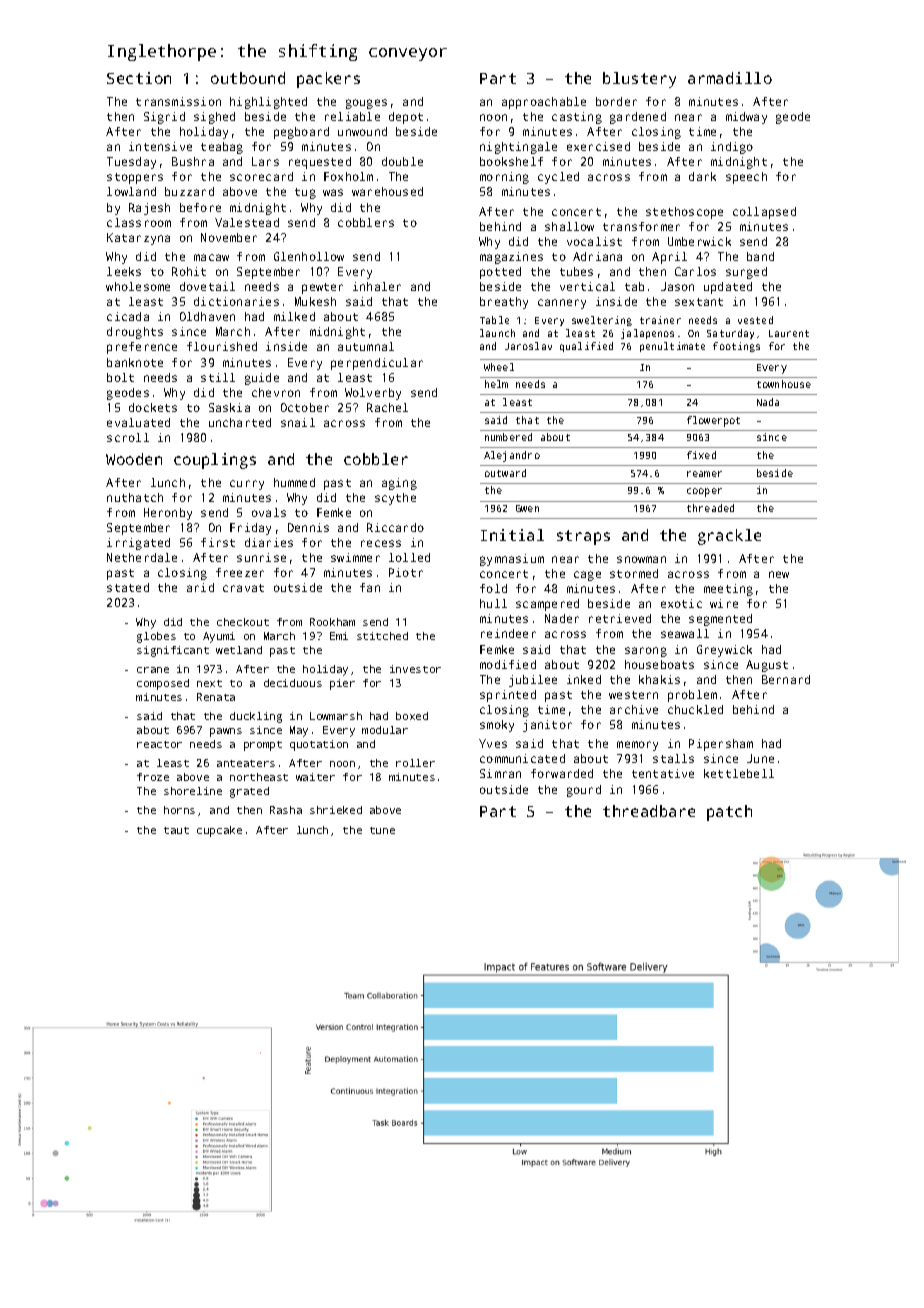 The width and height of the screenshot is (924, 1308). I want to click on checkout, so click(243, 622).
